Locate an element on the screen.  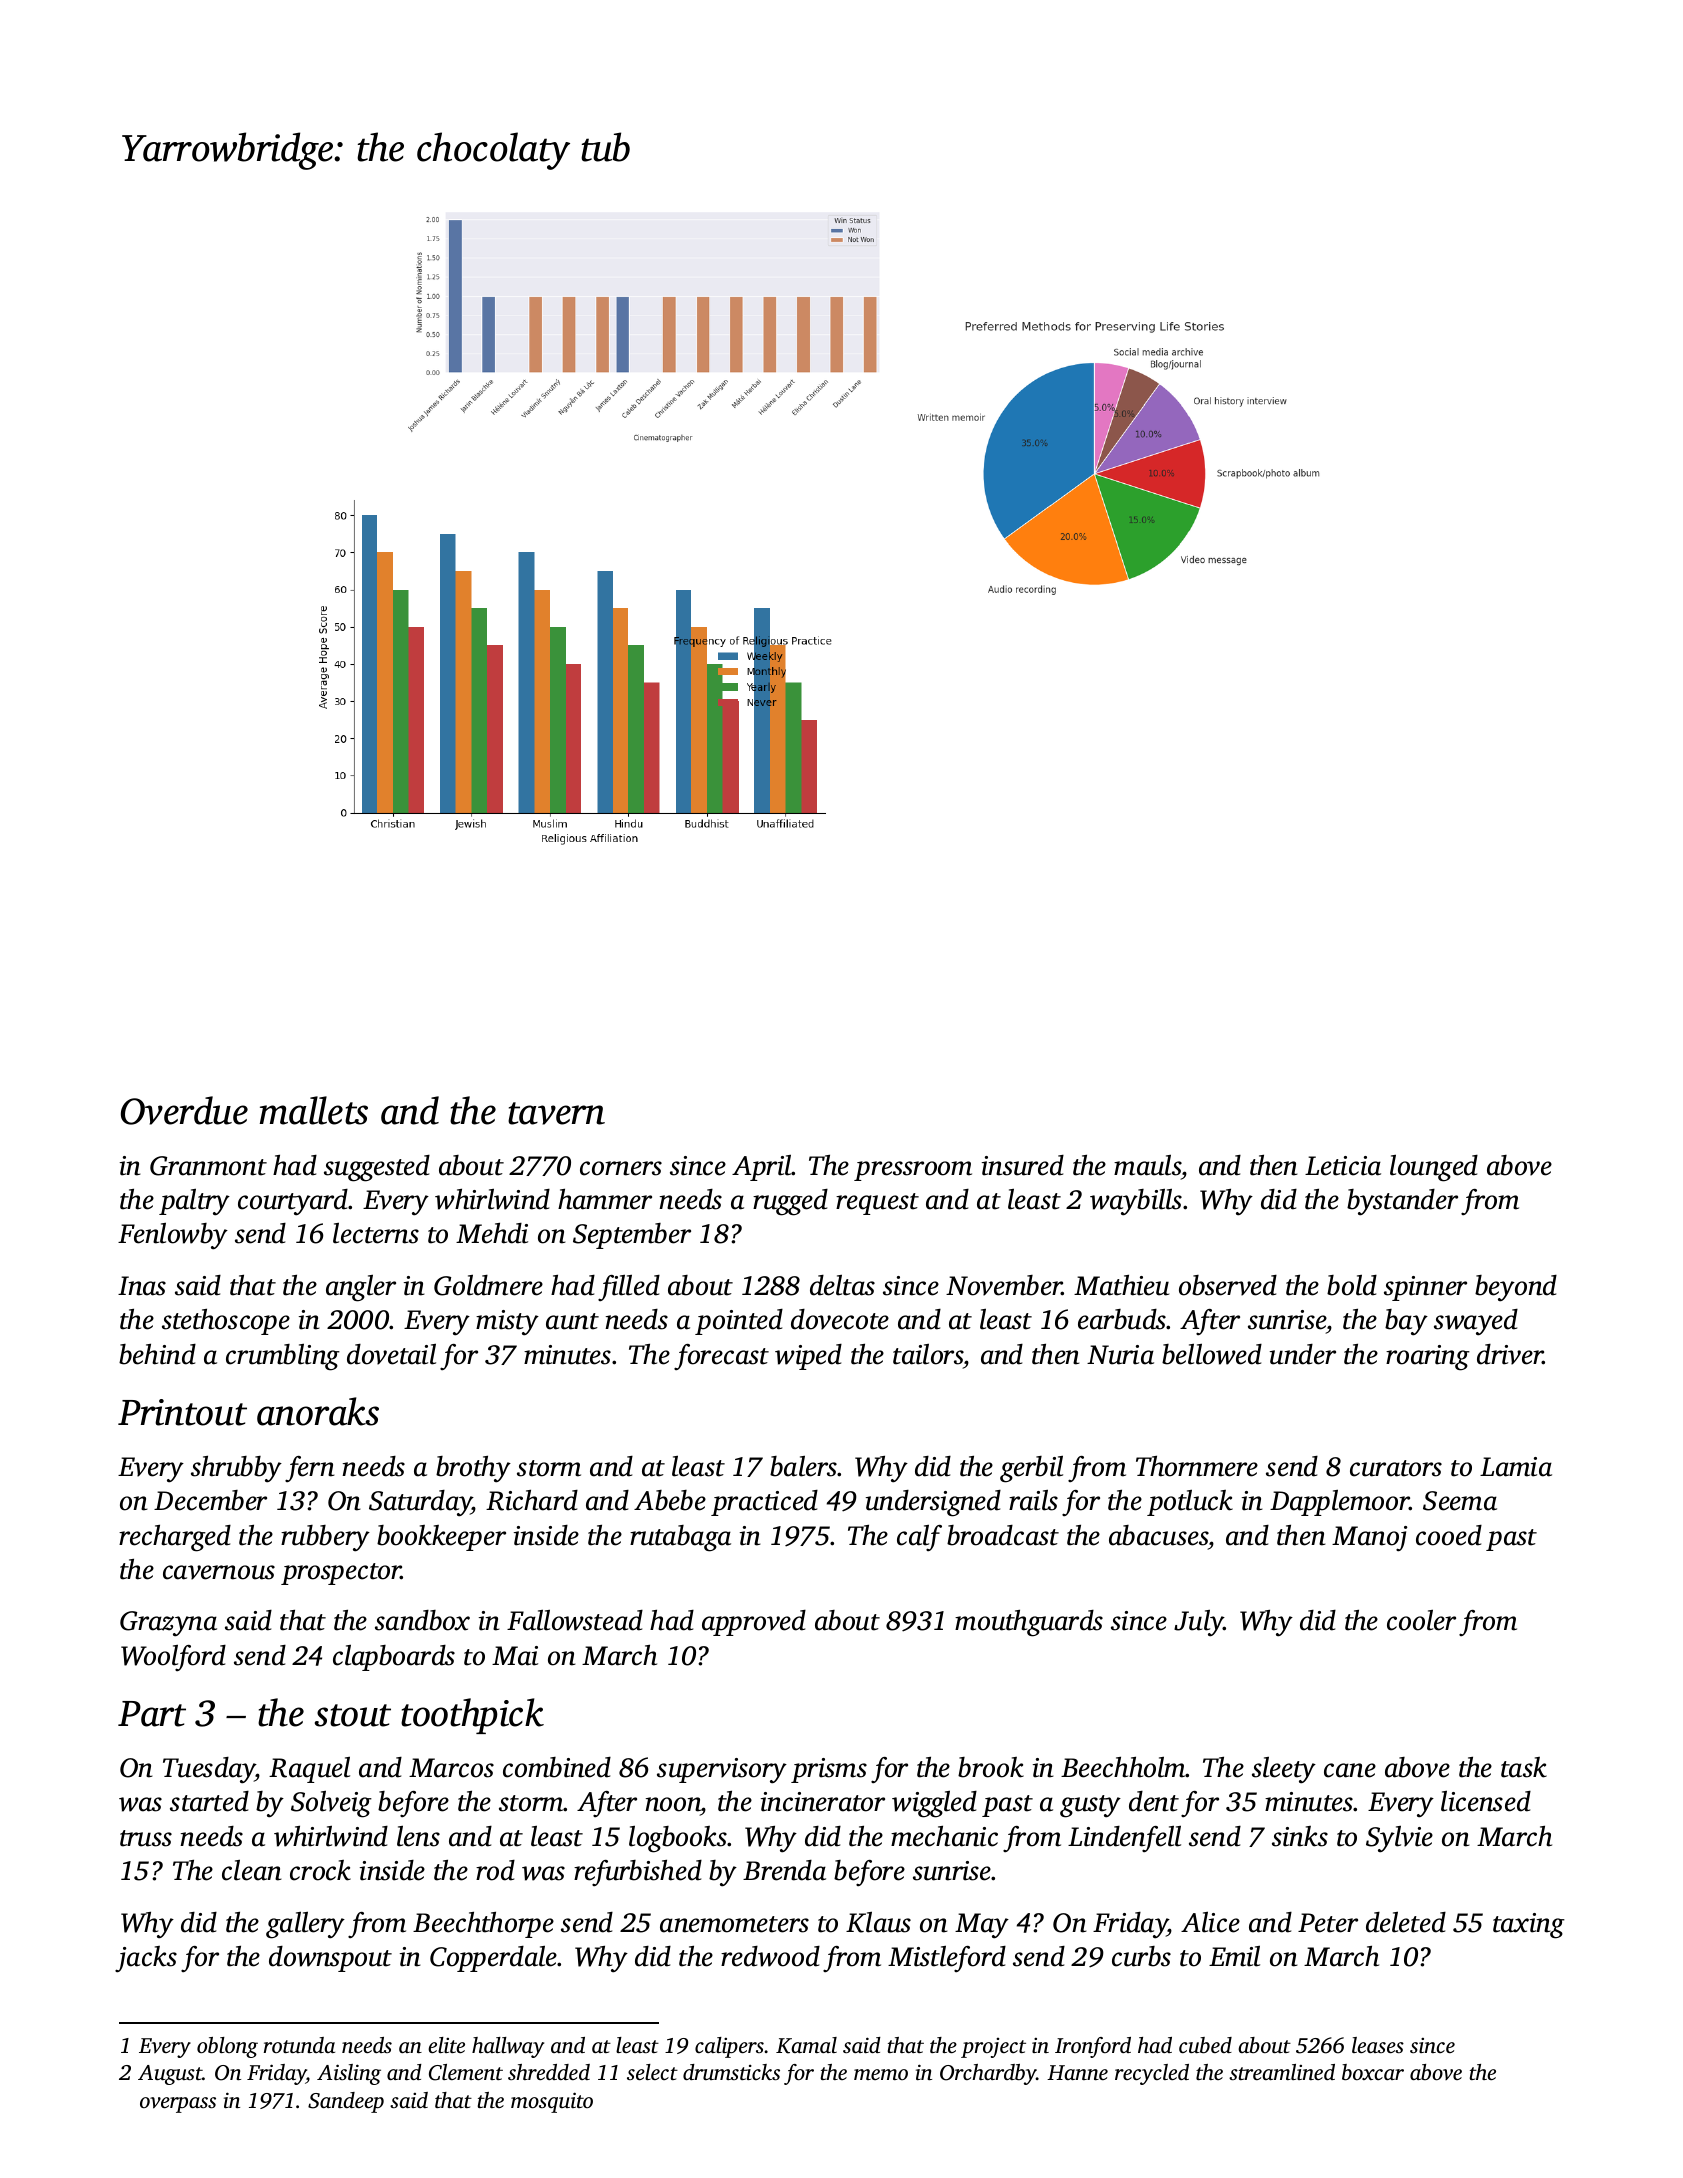
Grazyna is located at coordinates (168, 1624).
